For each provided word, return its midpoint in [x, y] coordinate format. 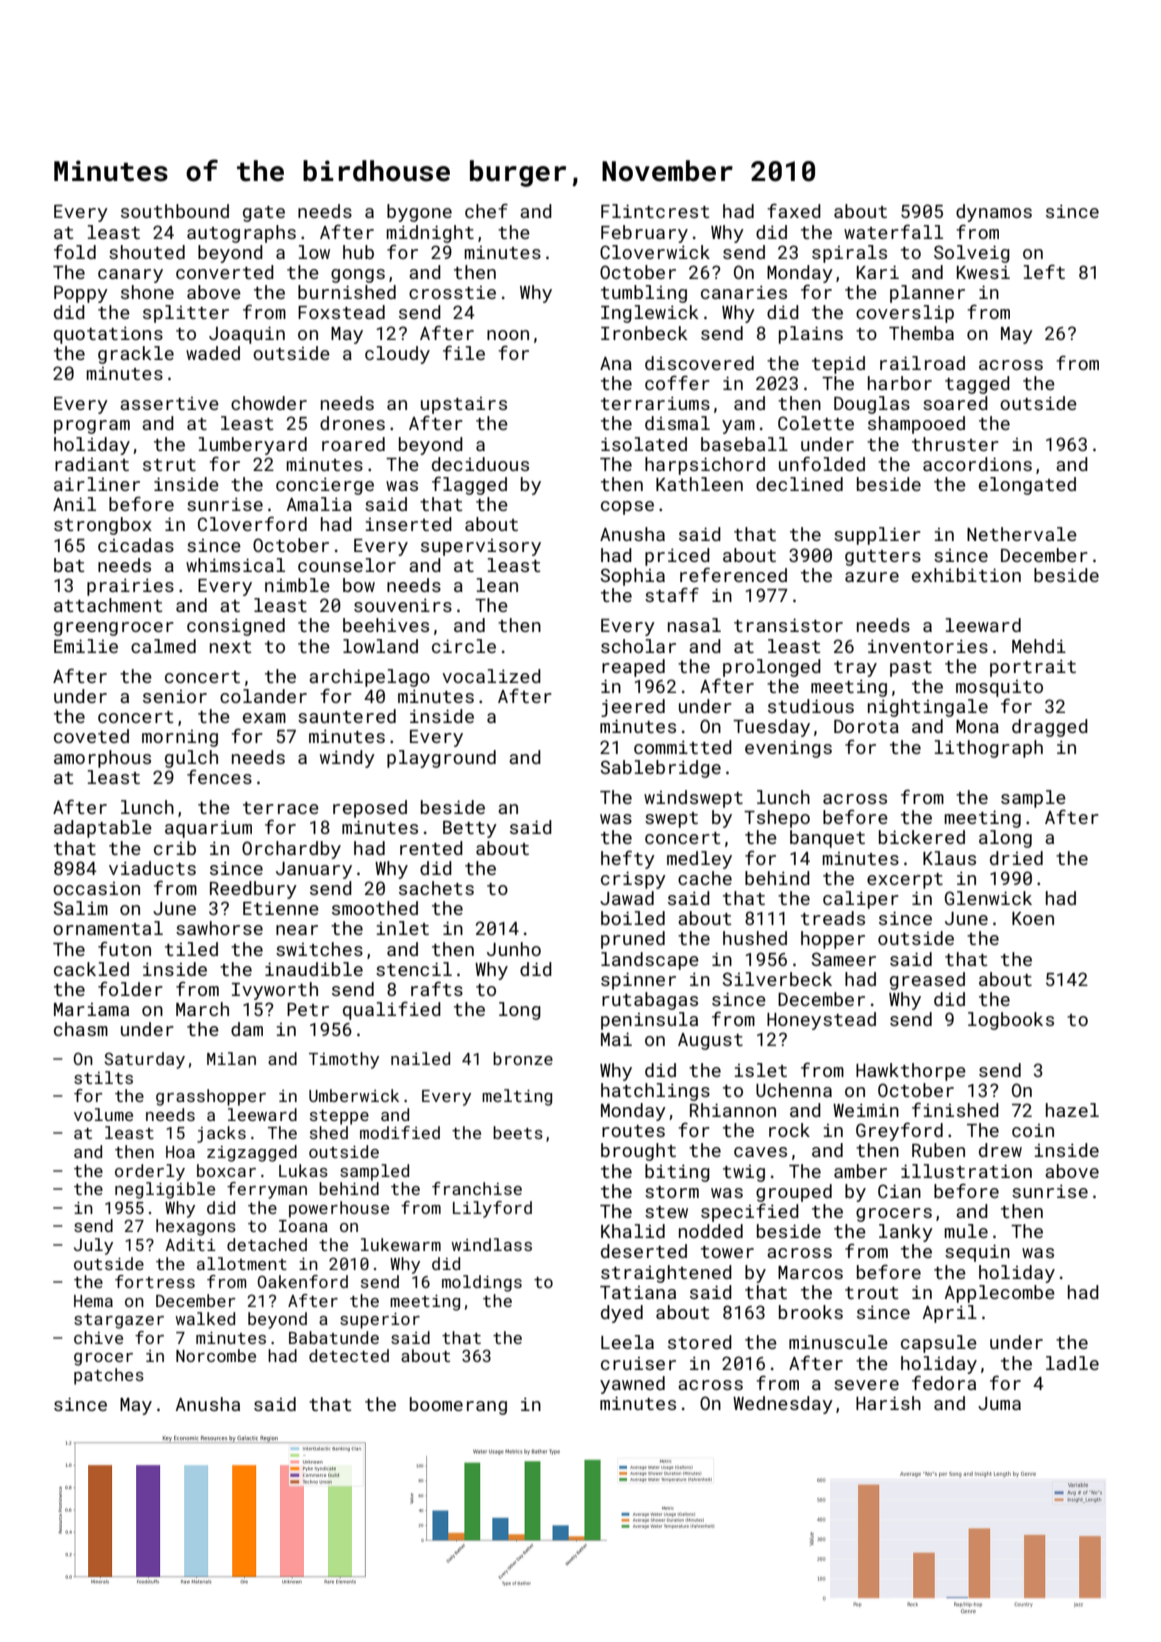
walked [205, 1318]
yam [738, 427]
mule [966, 1231]
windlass [491, 1244]
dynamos [994, 213]
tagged [977, 385]
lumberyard [252, 446]
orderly [150, 1172]
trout [872, 1293]
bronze [523, 1058]
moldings [482, 1283]
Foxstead [341, 312]
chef [486, 210]
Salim [81, 908]
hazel [1072, 1110]
